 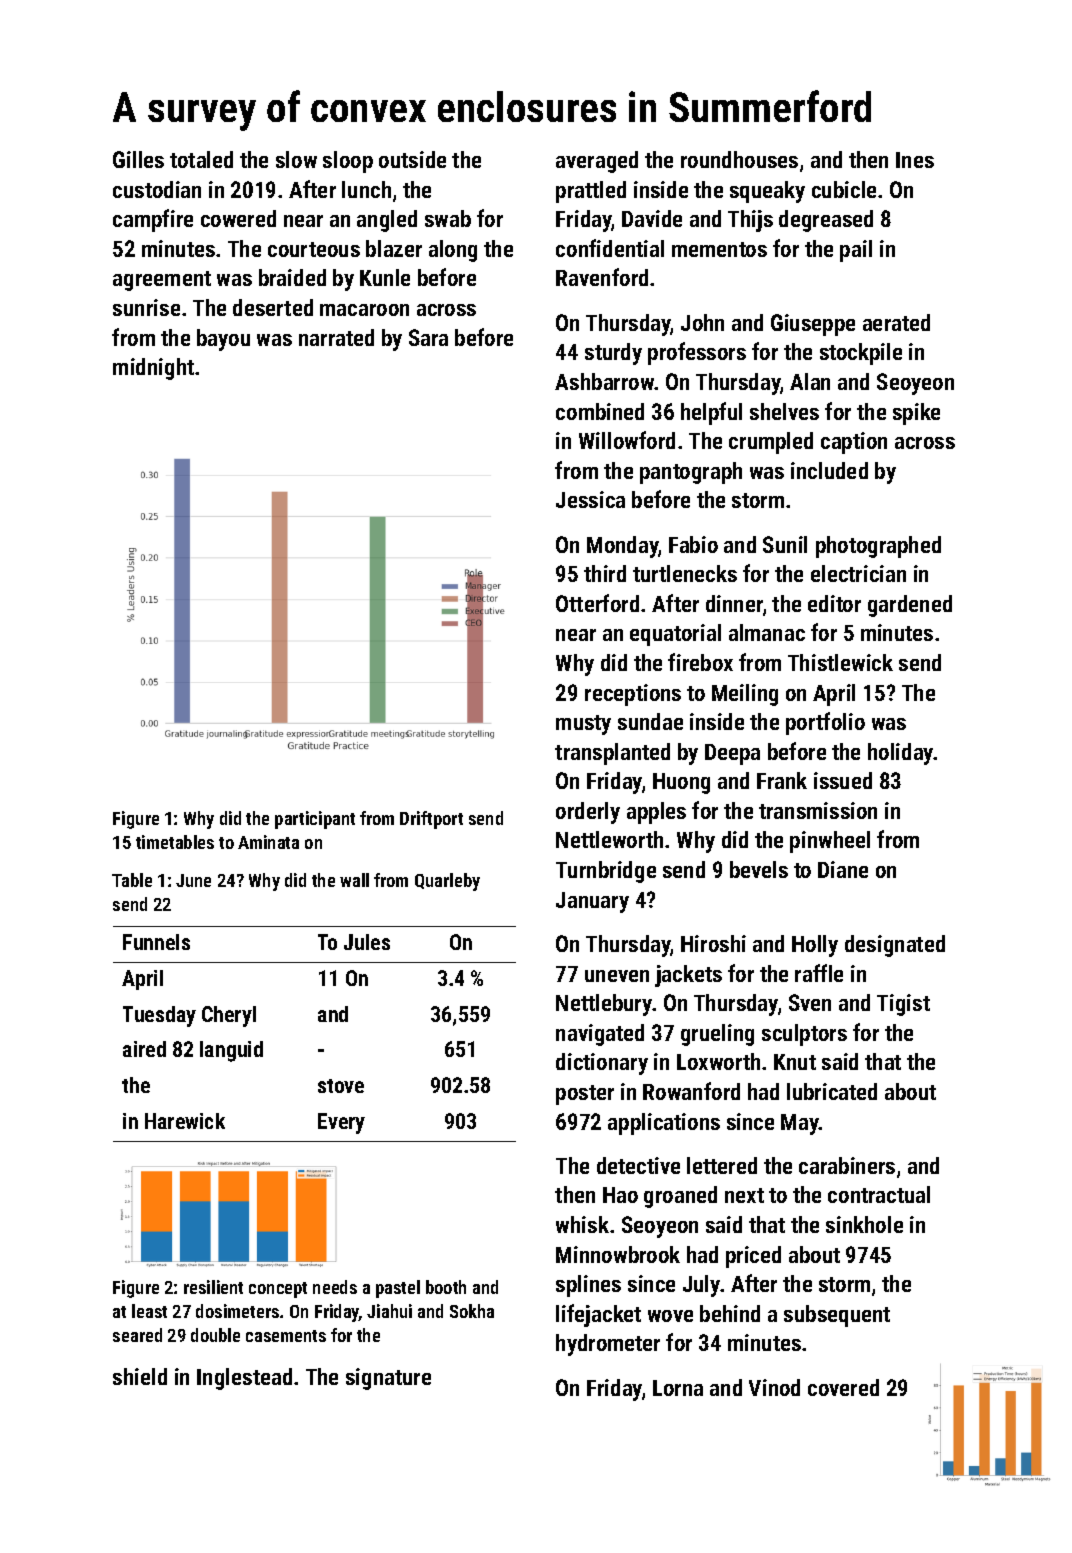 What do you see at coordinates (896, 322) in the image?
I see `aerated` at bounding box center [896, 322].
